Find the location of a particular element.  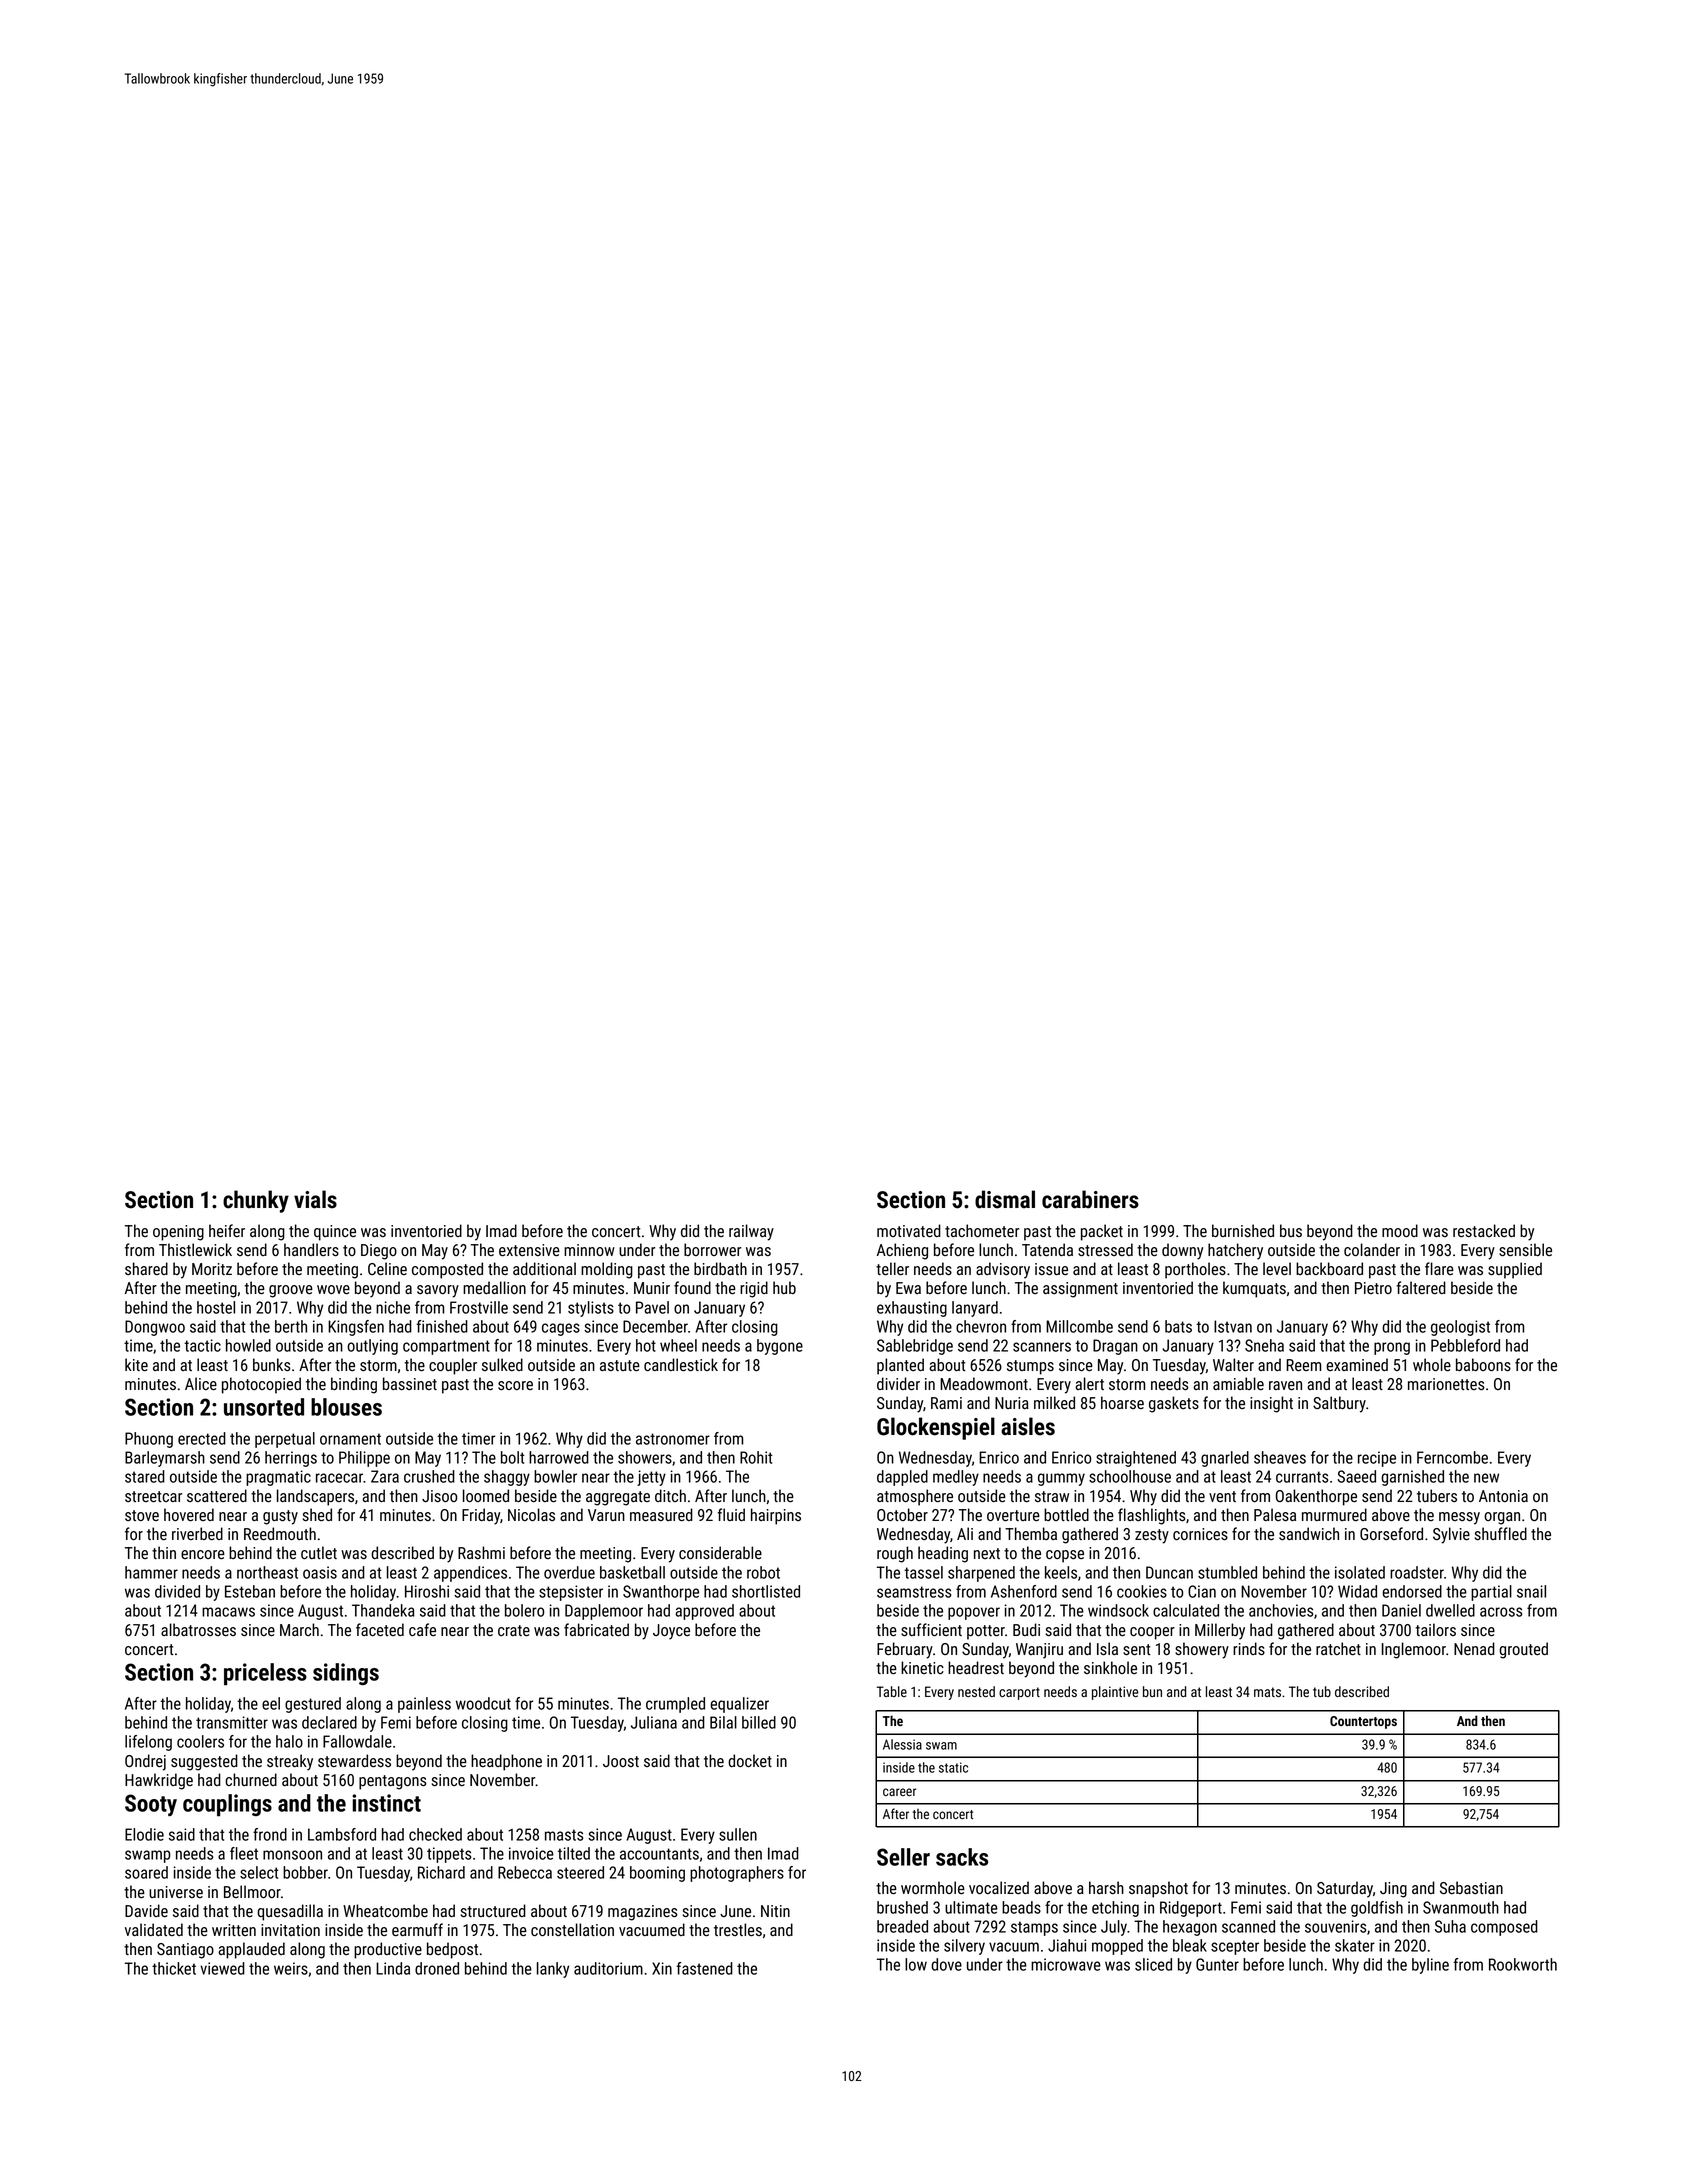

motivated is located at coordinates (909, 1230).
